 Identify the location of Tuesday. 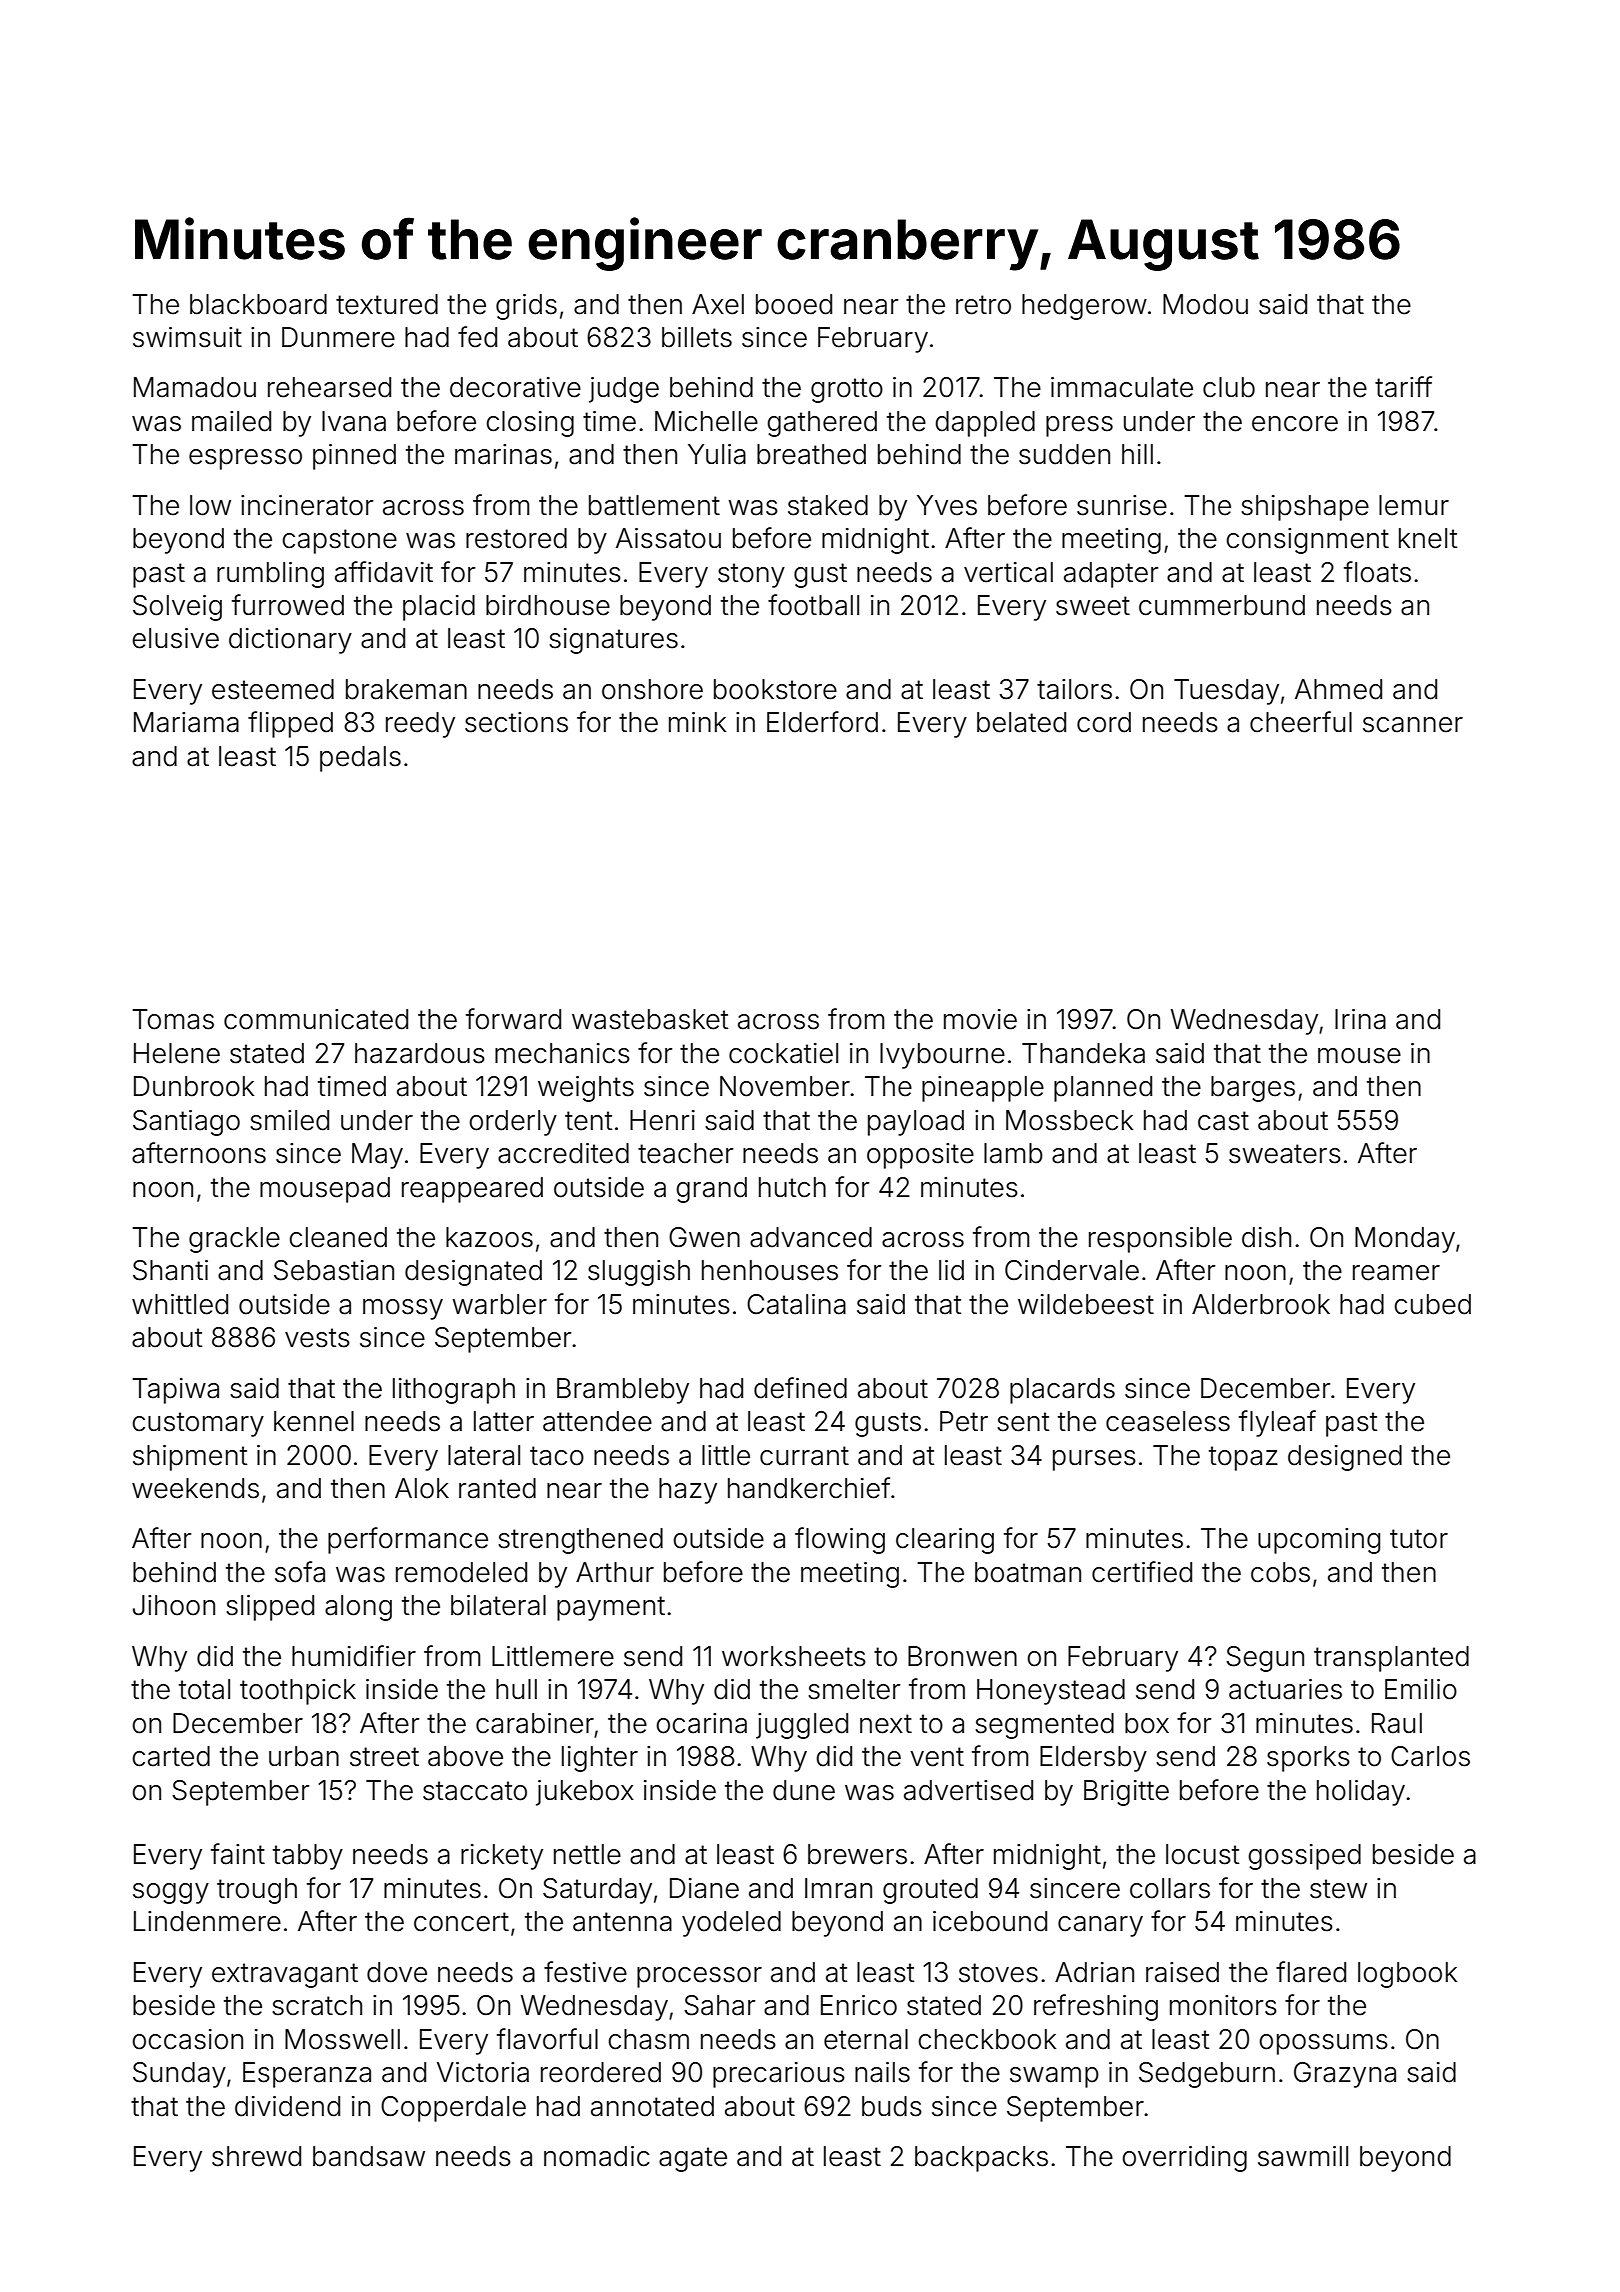
(1226, 692).
